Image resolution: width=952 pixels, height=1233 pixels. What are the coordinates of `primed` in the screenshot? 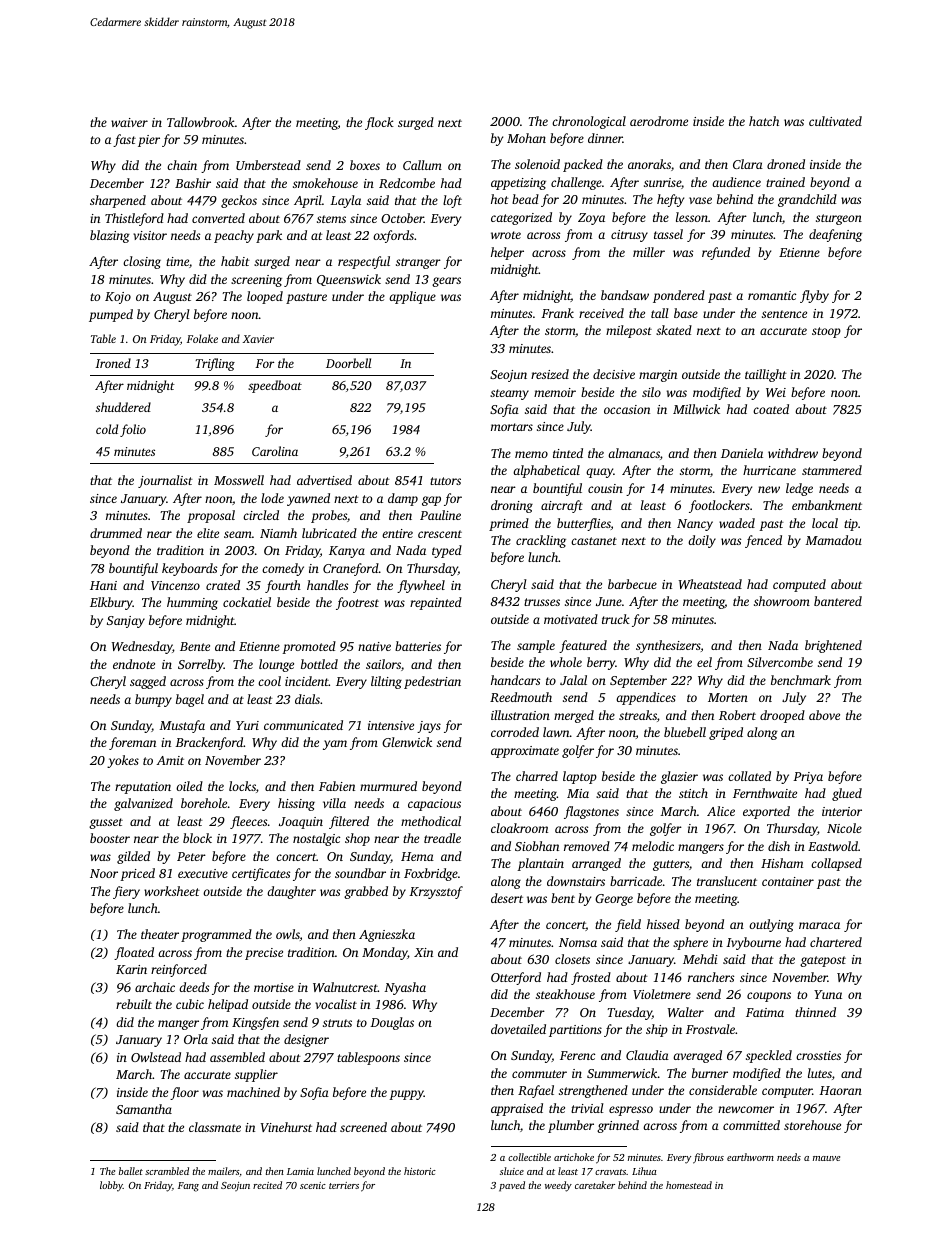 It's located at (509, 524).
